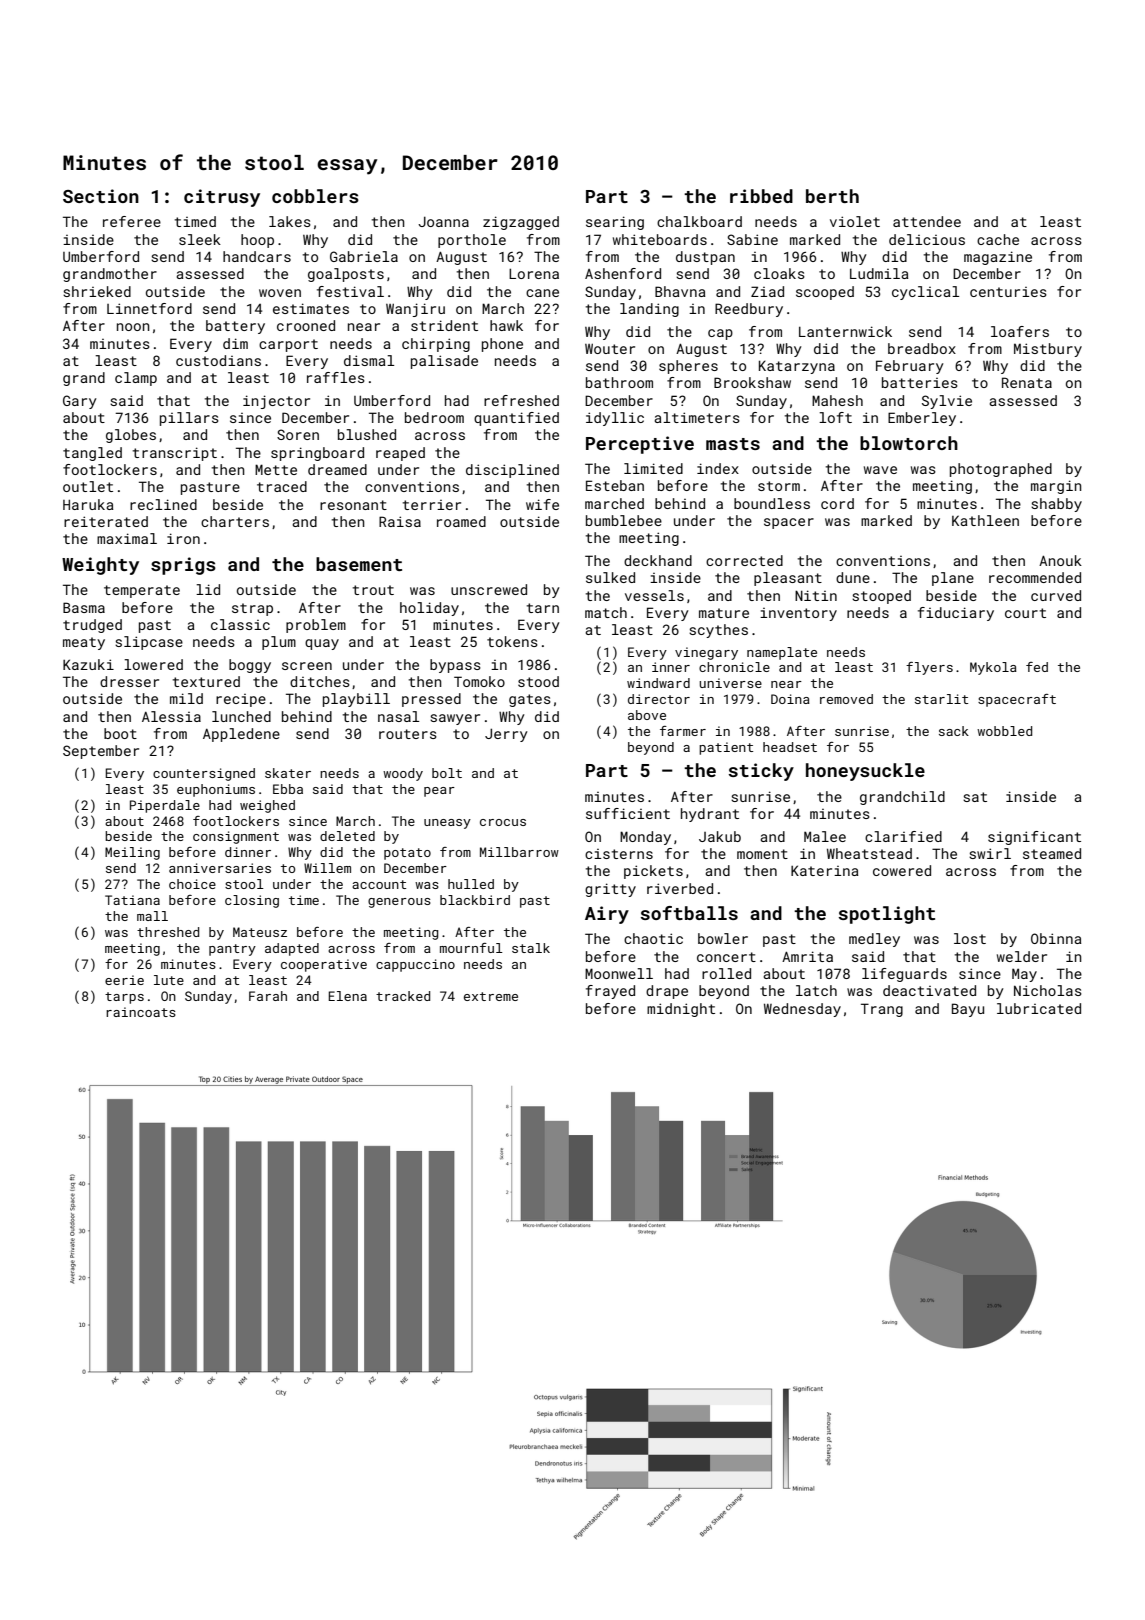 This screenshot has width=1145, height=1620. What do you see at coordinates (615, 223) in the screenshot?
I see `searing` at bounding box center [615, 223].
